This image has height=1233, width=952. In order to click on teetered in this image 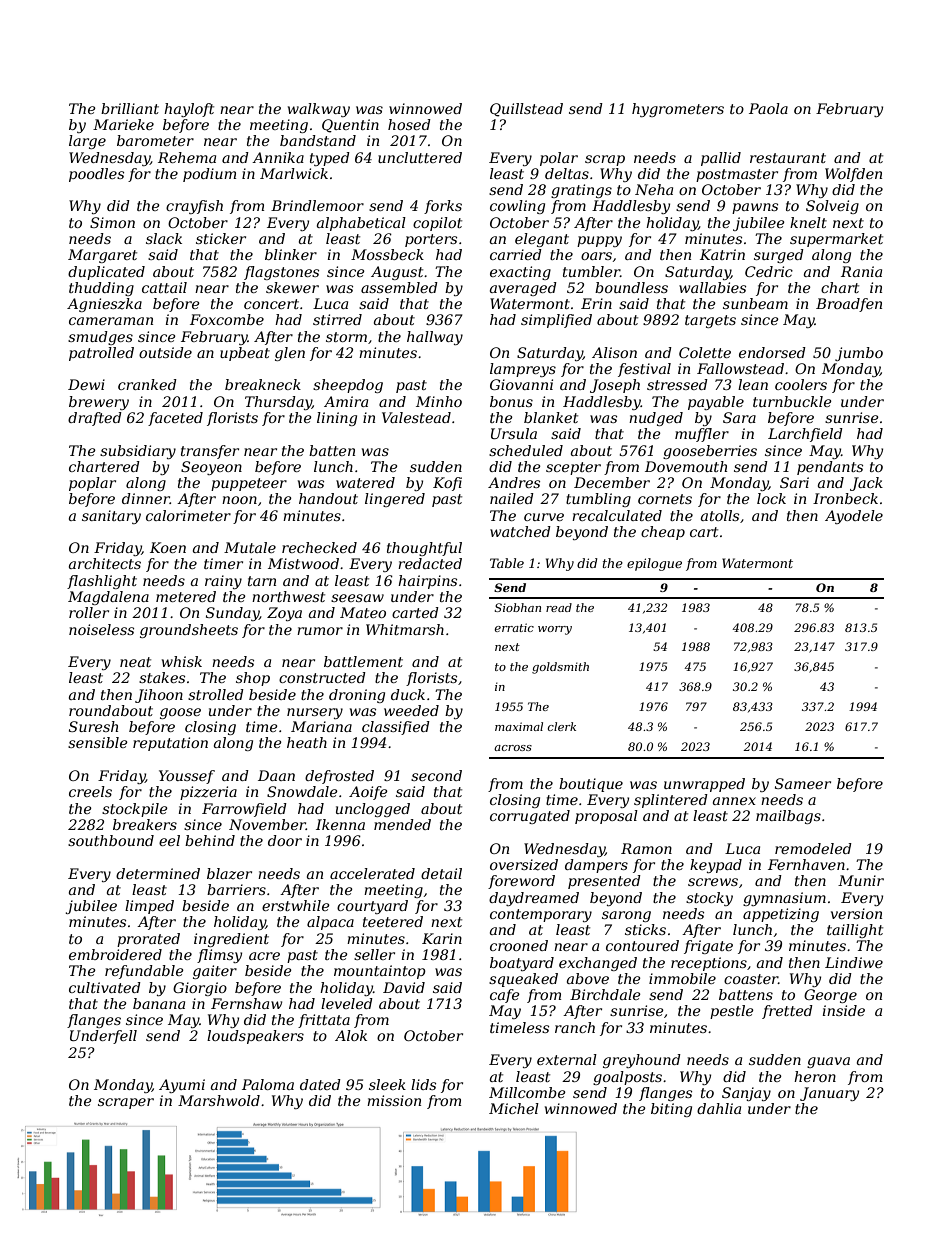, I will do `click(393, 921)`.
